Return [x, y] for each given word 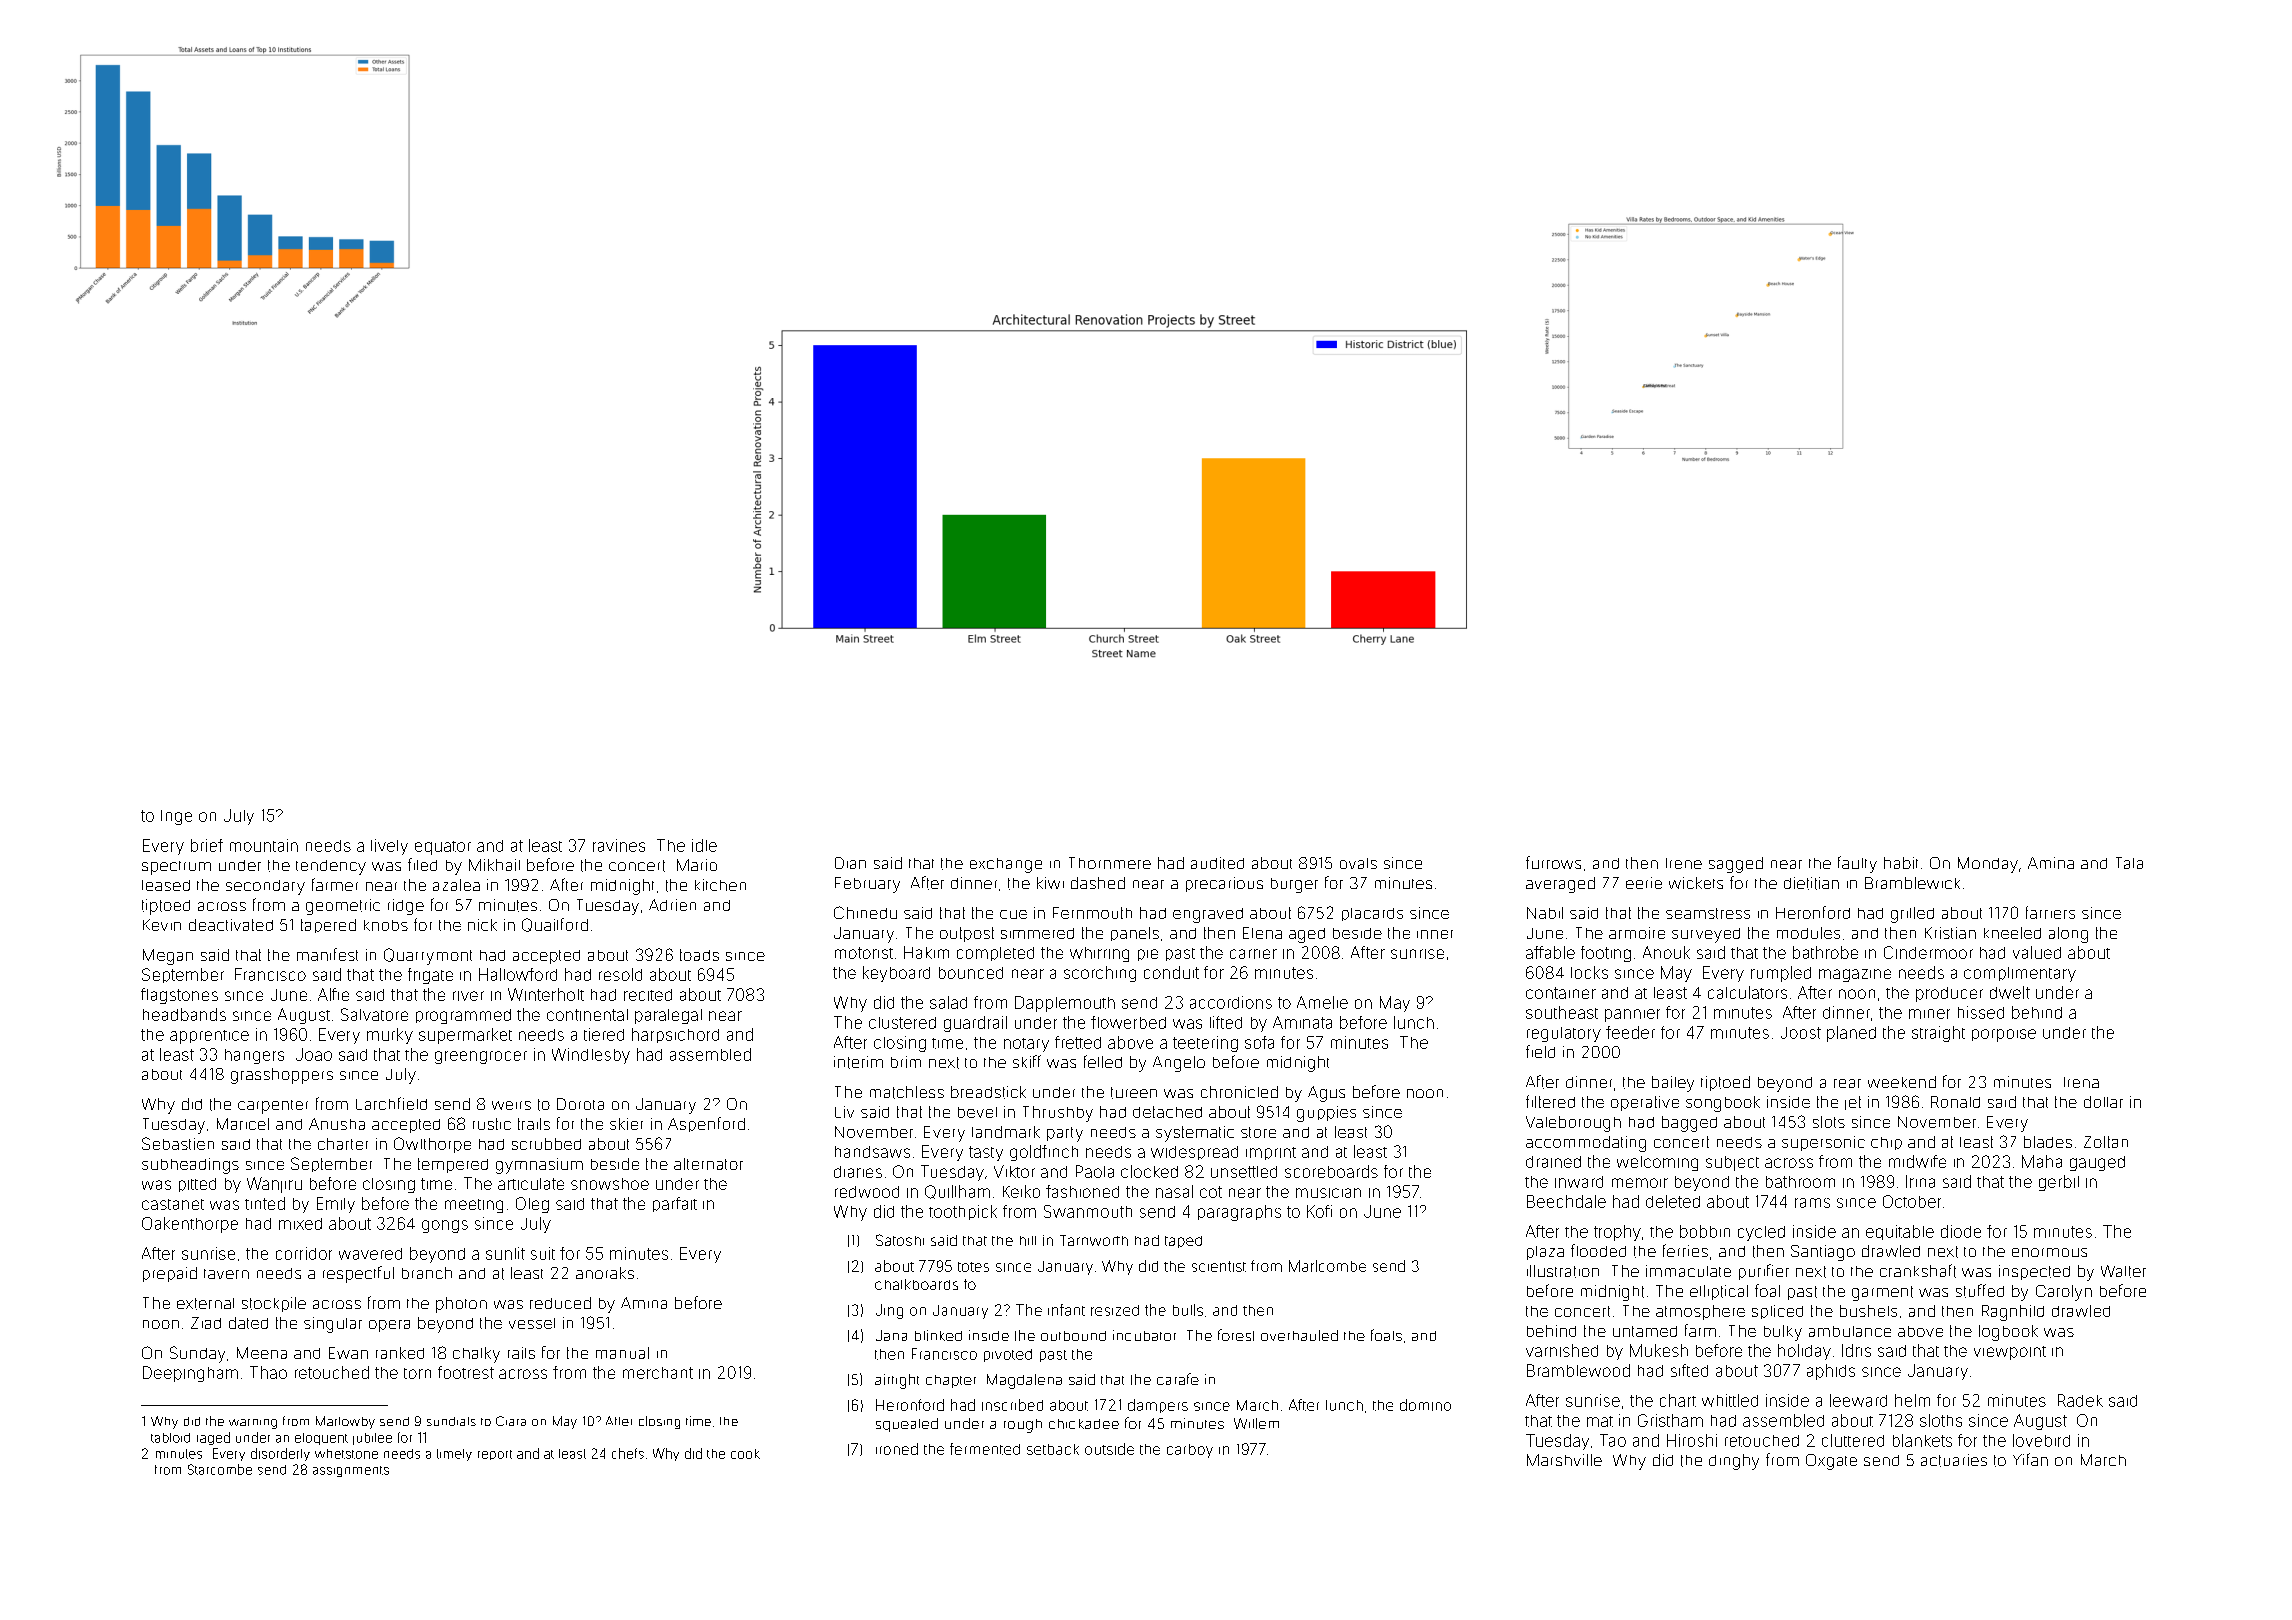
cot [1211, 1192]
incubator [1144, 1335]
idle [704, 845]
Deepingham [190, 1374]
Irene [1684, 863]
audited [1217, 863]
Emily [336, 1205]
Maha [2042, 1161]
